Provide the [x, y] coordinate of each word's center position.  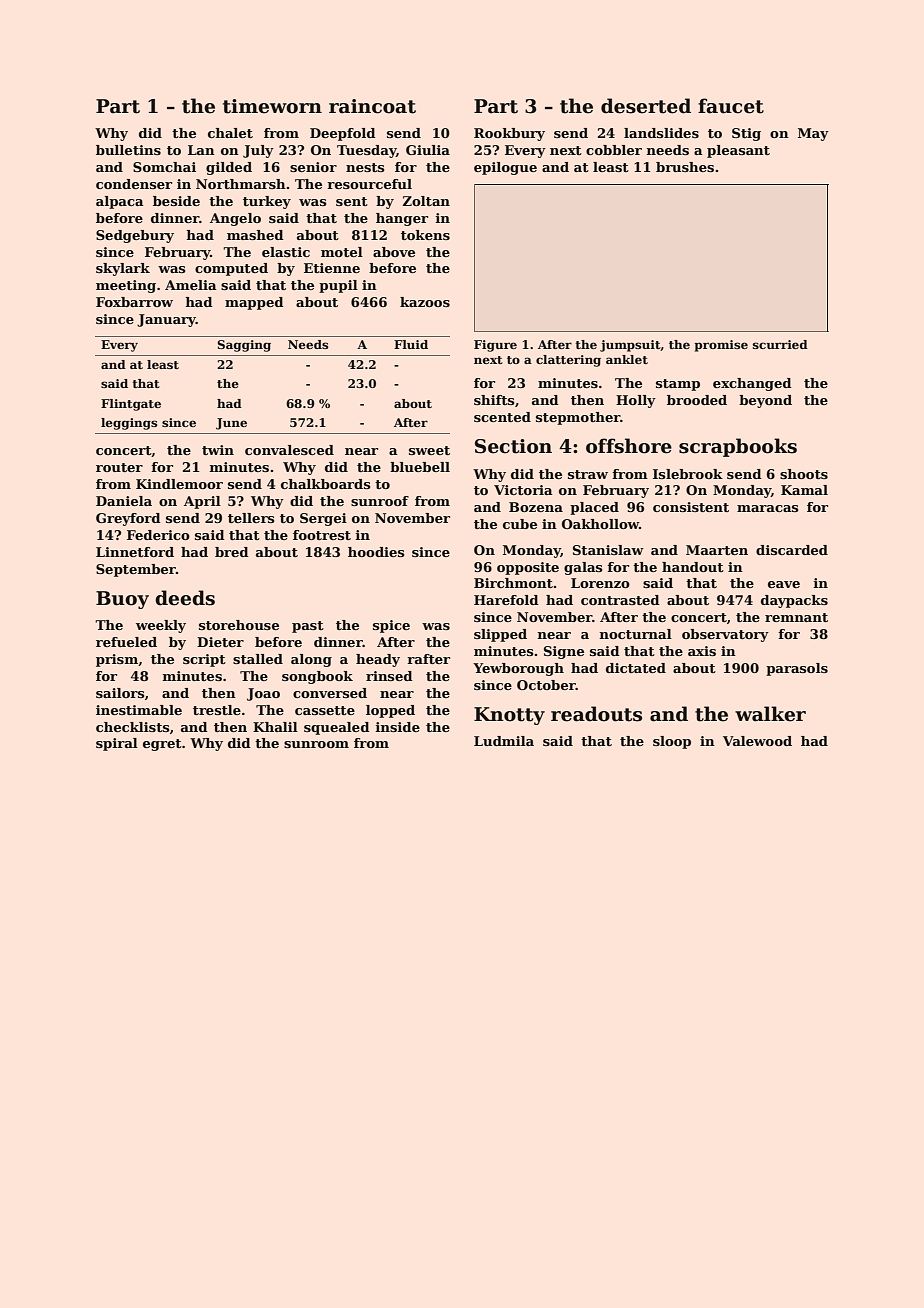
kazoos [425, 302]
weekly [161, 626]
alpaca [120, 202]
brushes [685, 167]
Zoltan [426, 201]
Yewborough [518, 669]
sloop [672, 742]
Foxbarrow [134, 302]
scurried [780, 344]
